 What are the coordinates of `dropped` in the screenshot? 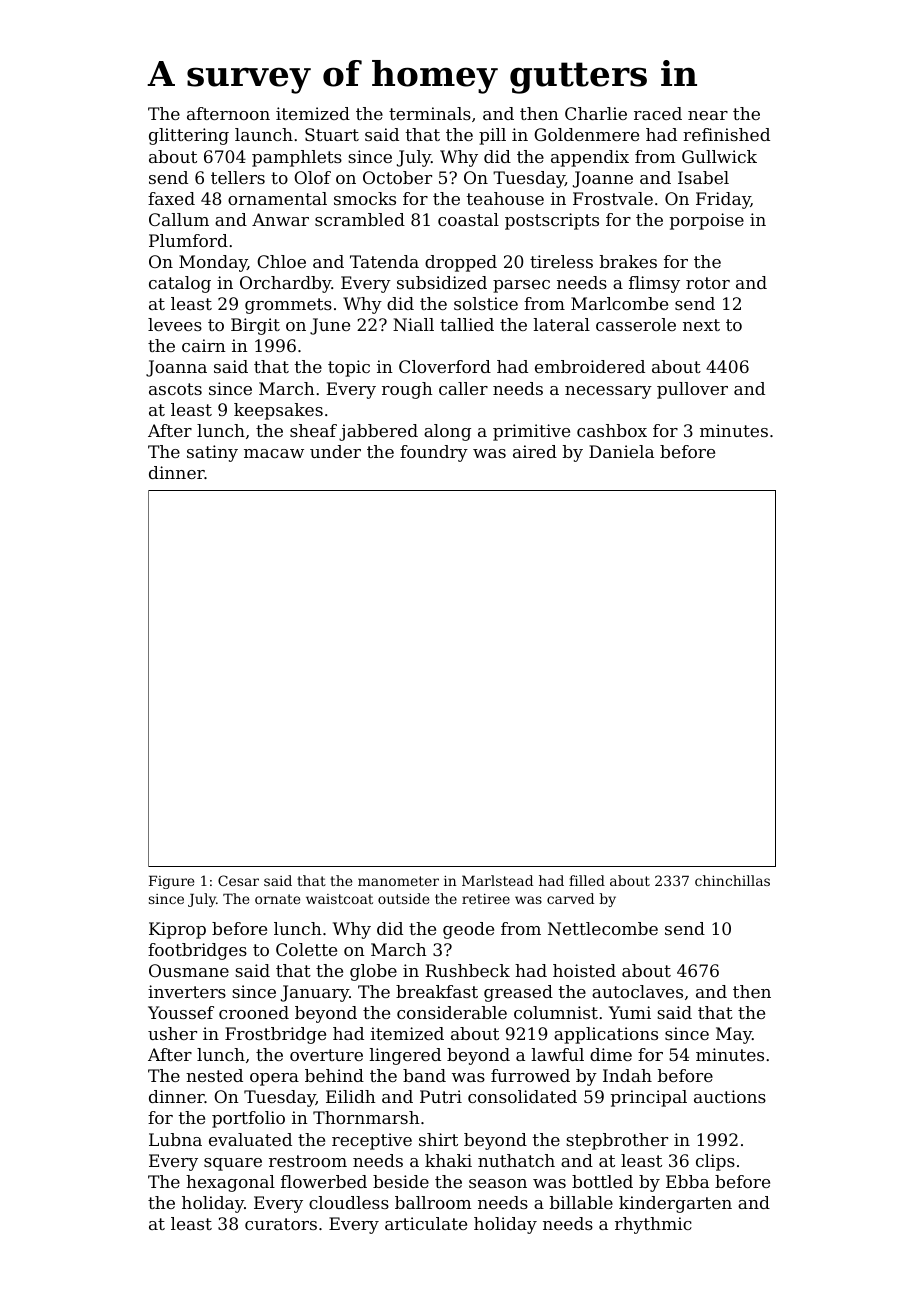 It's located at (461, 263).
